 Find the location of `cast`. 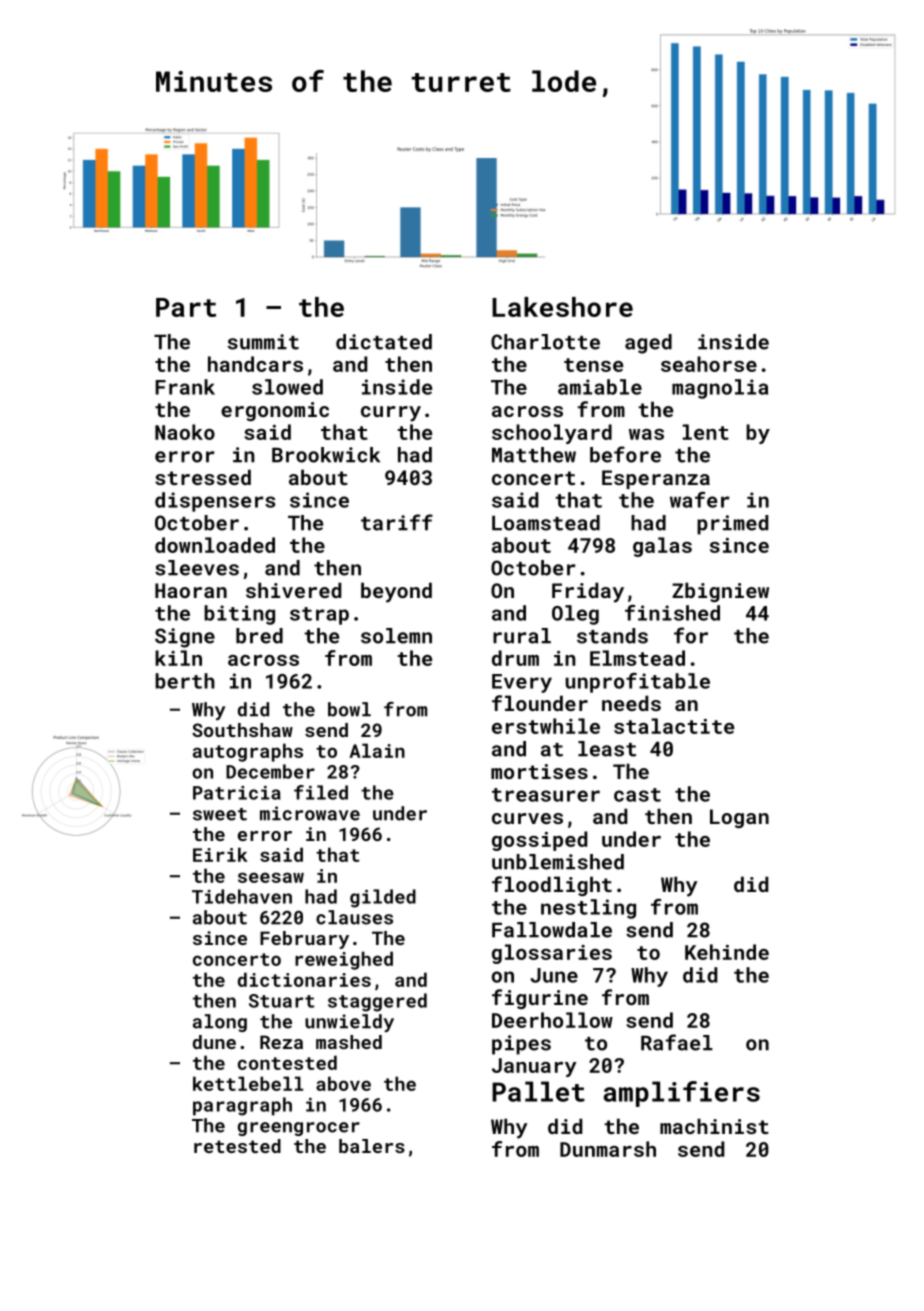

cast is located at coordinates (637, 795).
